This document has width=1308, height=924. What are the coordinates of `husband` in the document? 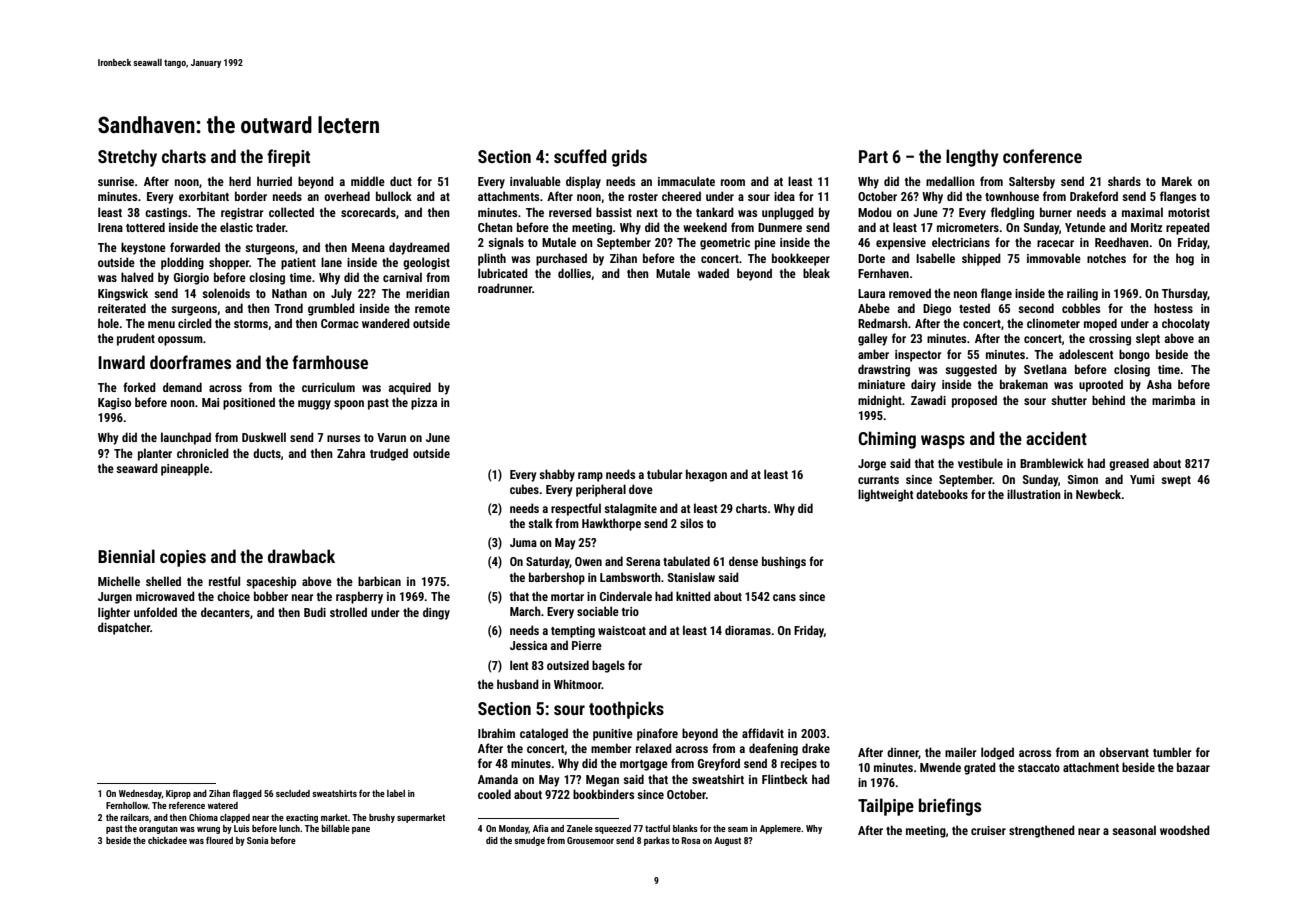 It's located at (518, 684).
